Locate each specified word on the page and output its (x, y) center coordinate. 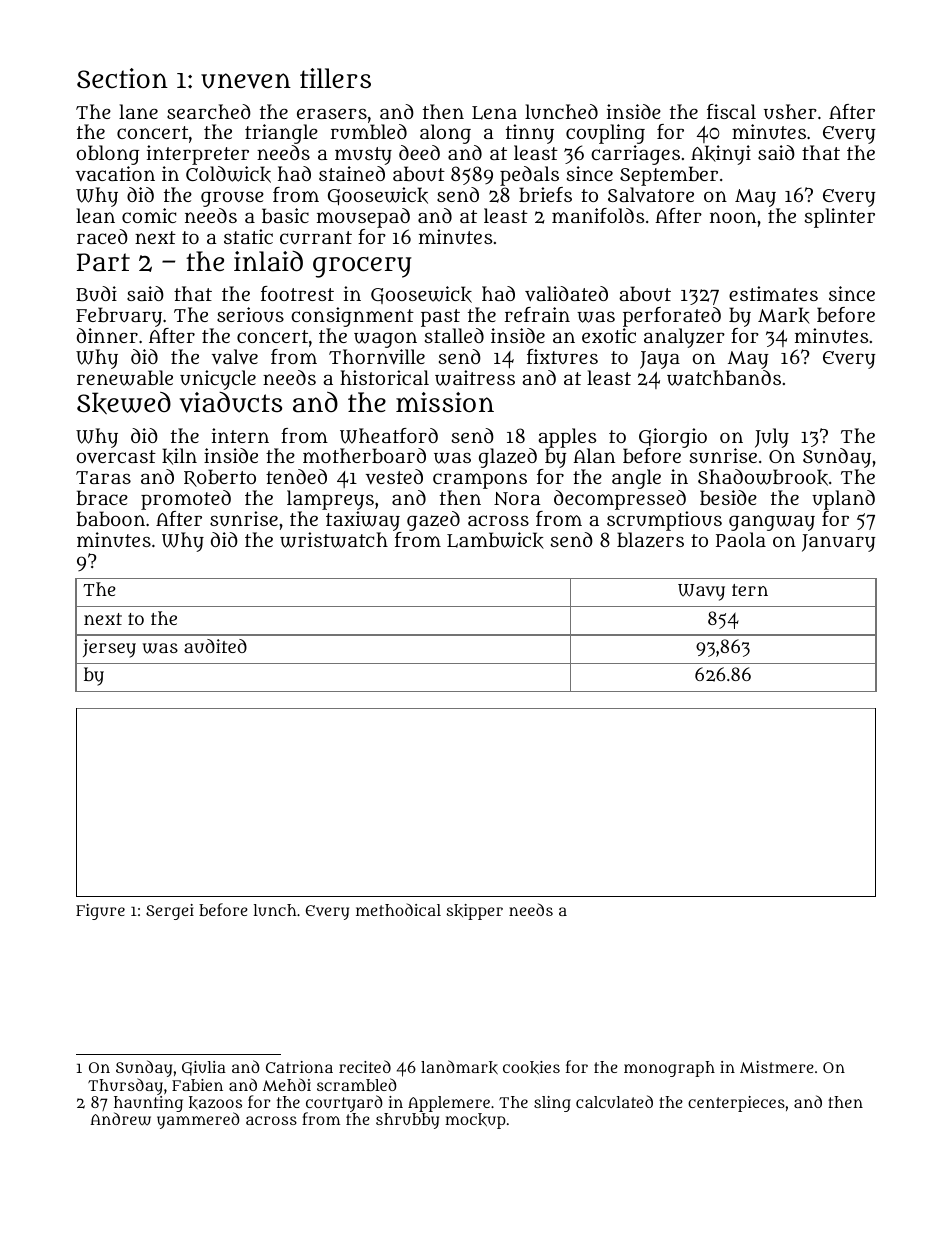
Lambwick (495, 540)
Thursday (125, 1086)
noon (733, 217)
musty (363, 156)
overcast (116, 457)
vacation (115, 173)
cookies (531, 1068)
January (838, 543)
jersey (109, 648)
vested (394, 476)
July (772, 438)
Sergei (170, 912)
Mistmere (777, 1067)
